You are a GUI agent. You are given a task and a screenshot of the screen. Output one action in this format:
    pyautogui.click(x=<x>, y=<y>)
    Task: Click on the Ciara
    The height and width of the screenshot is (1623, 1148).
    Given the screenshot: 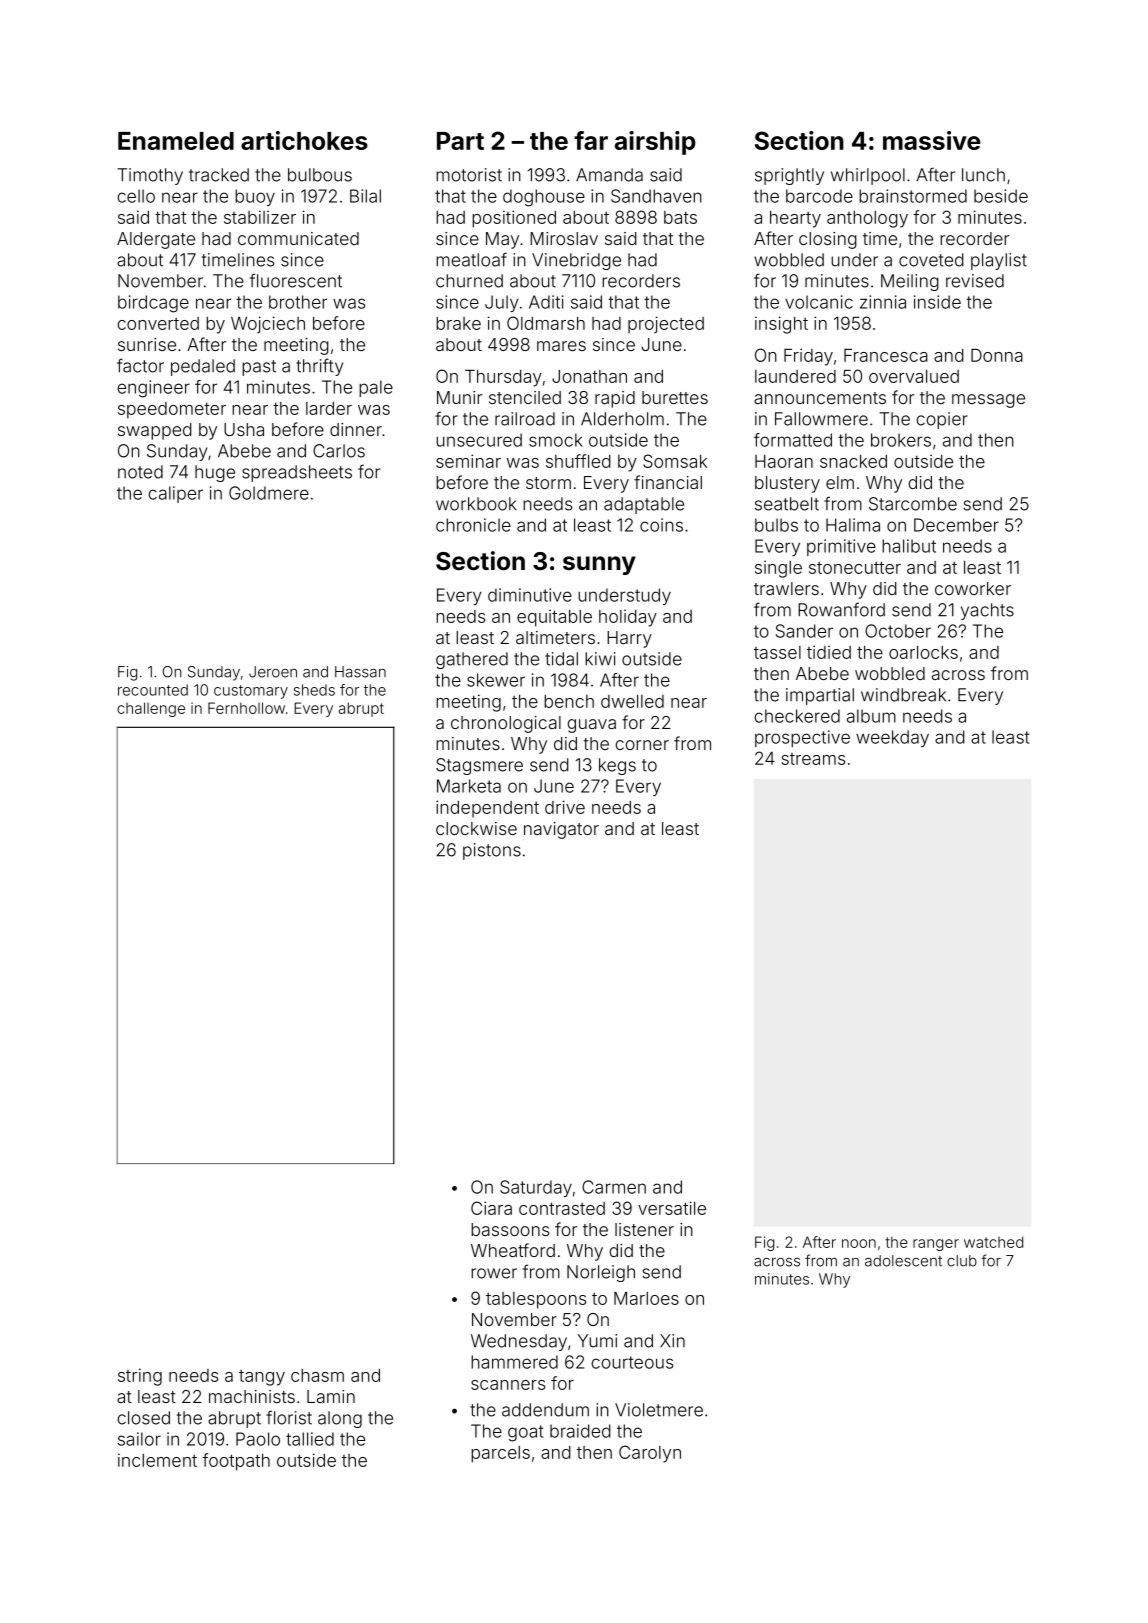 What is the action you would take?
    pyautogui.click(x=491, y=1208)
